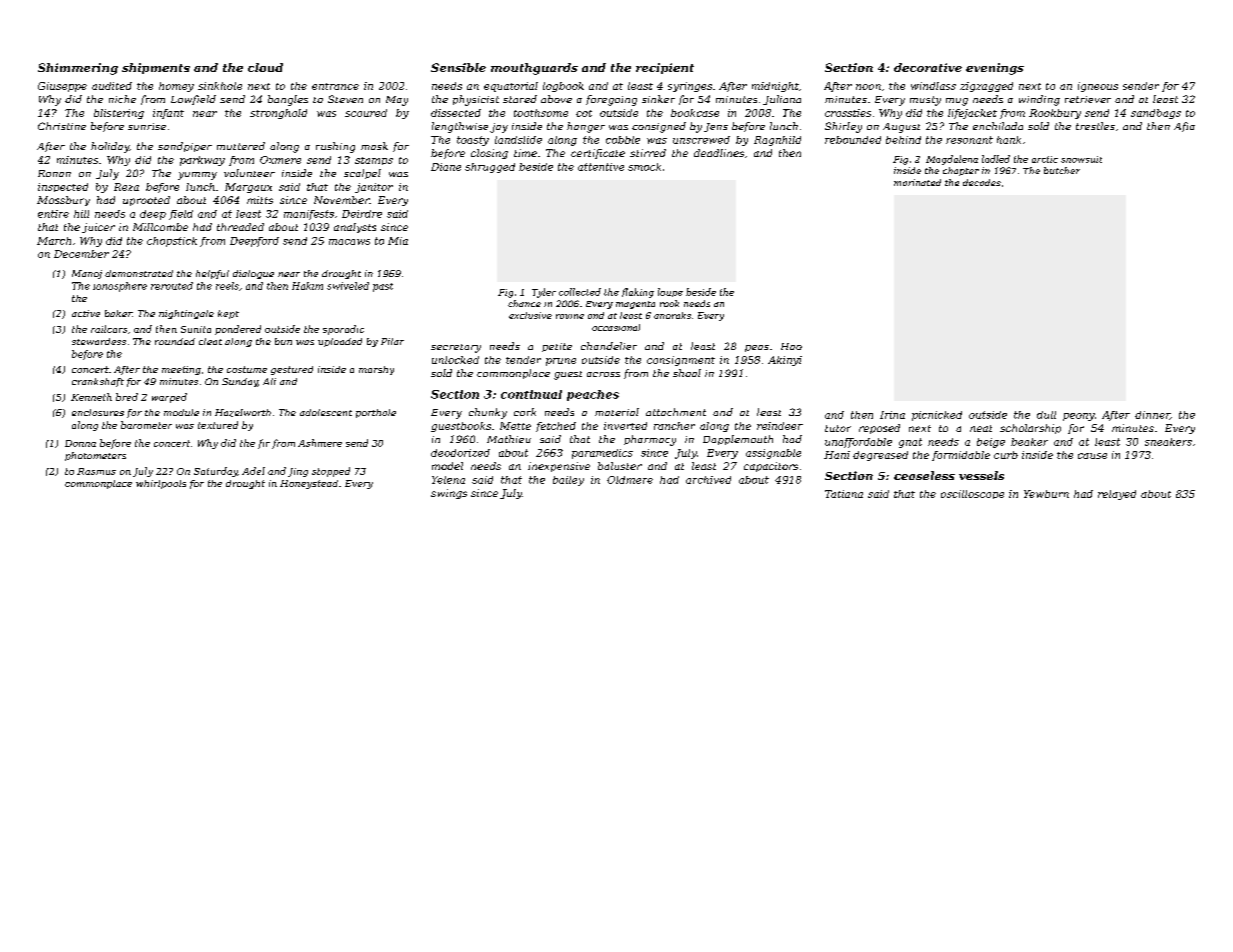 Image resolution: width=1233 pixels, height=952 pixels. What do you see at coordinates (265, 67) in the screenshot?
I see `cloud` at bounding box center [265, 67].
